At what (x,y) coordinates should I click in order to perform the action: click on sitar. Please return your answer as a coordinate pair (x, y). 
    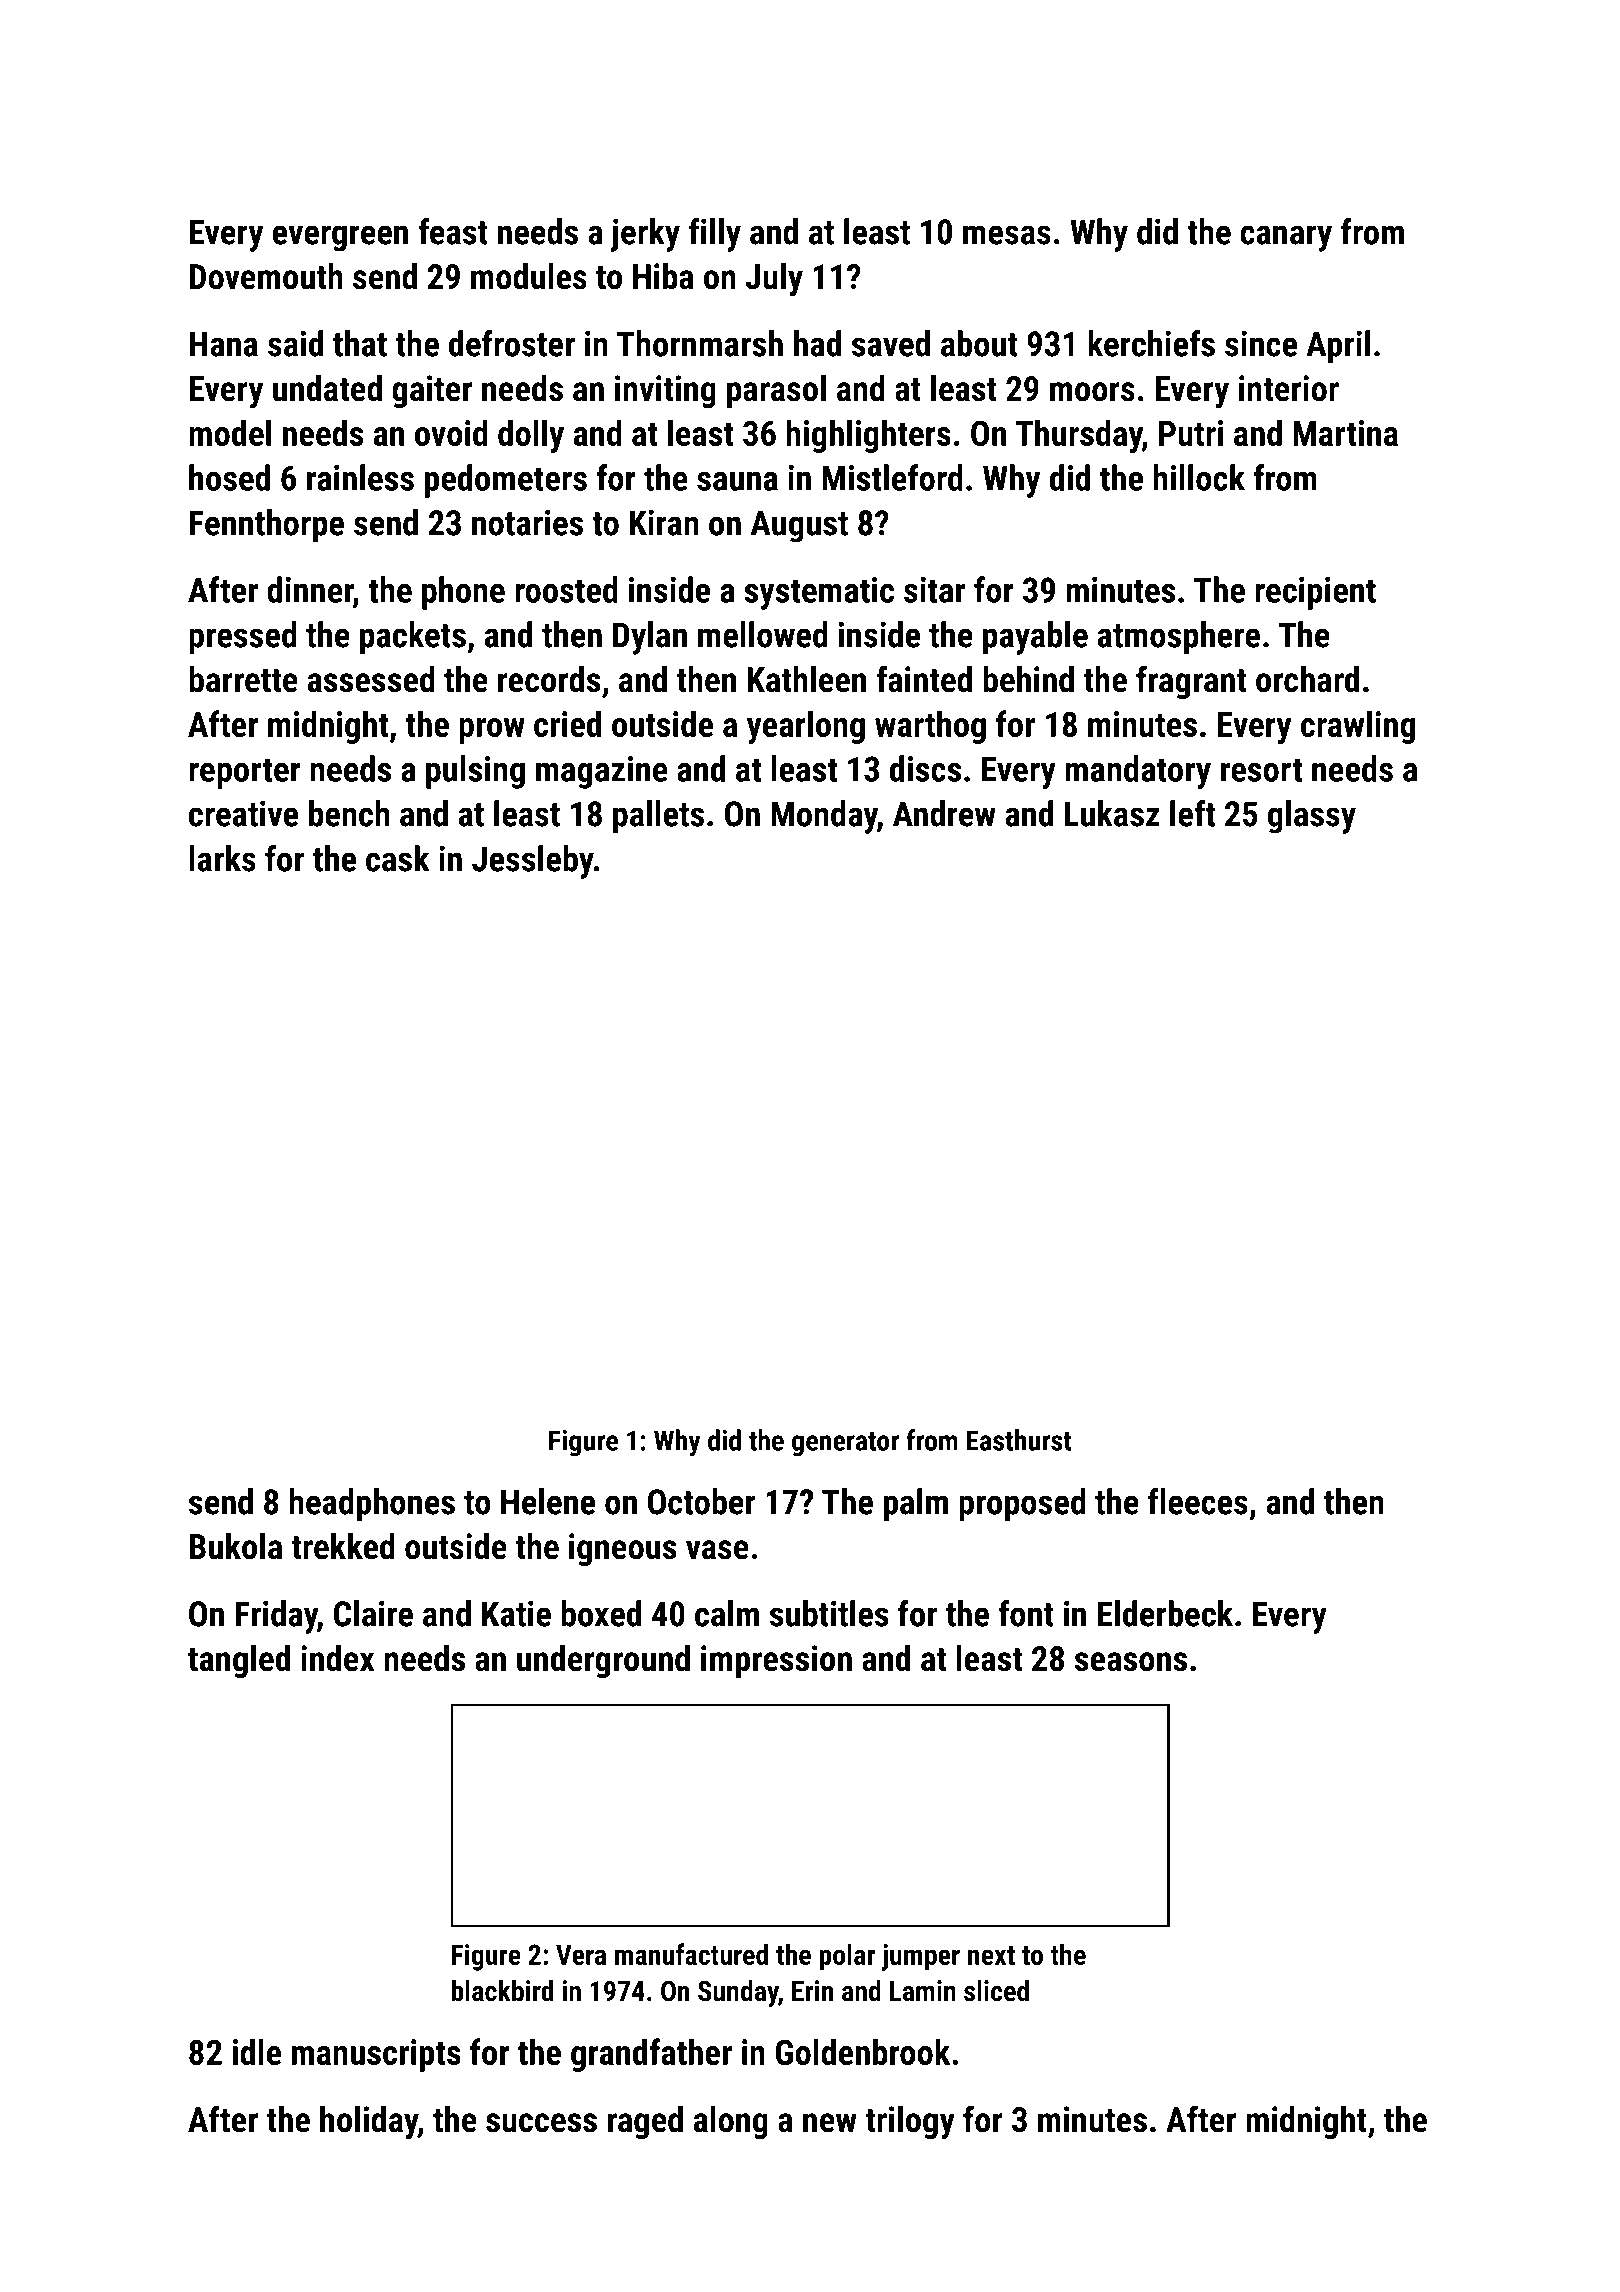
    Looking at the image, I should click on (934, 590).
